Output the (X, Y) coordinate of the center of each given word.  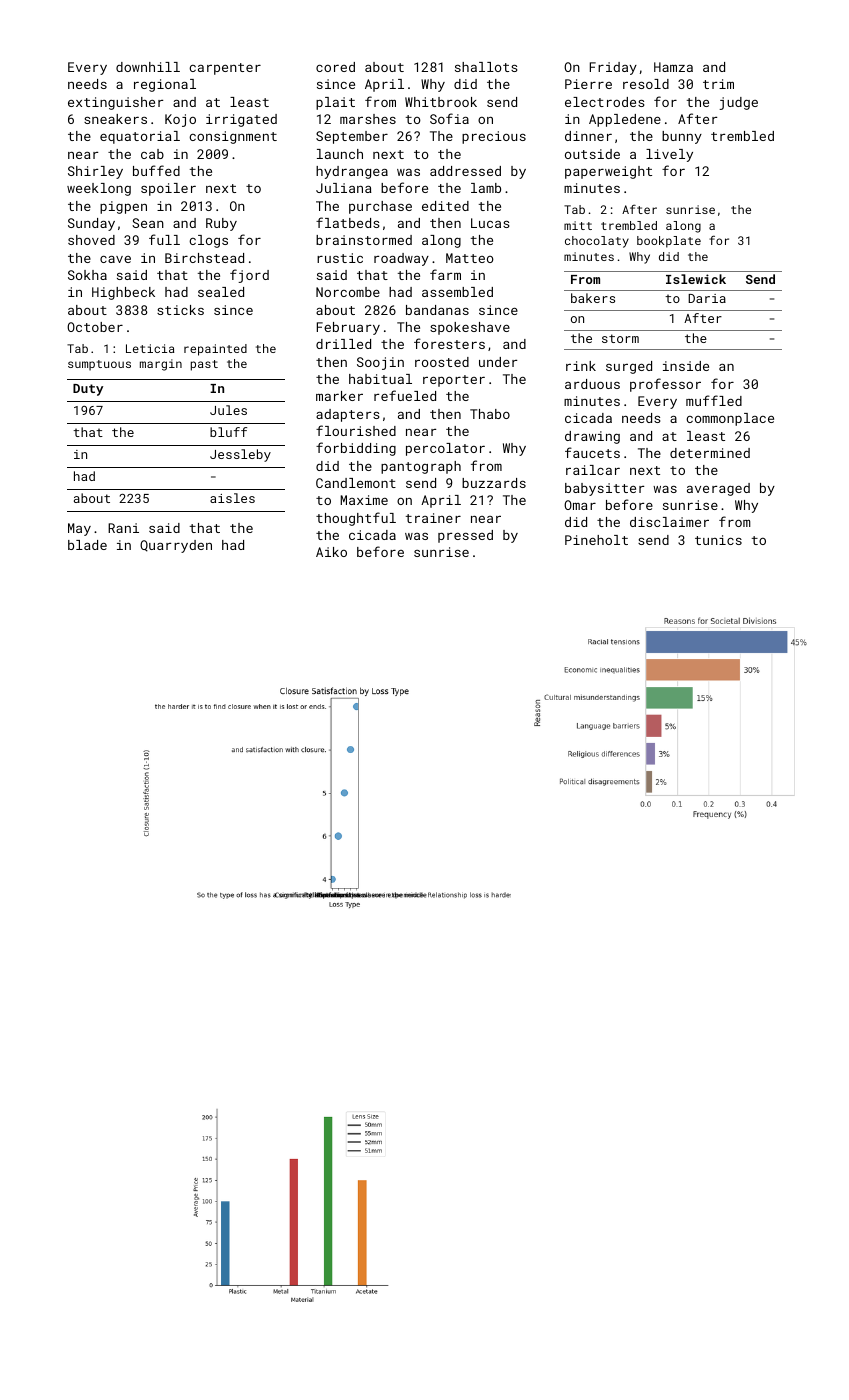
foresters (449, 343)
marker (339, 396)
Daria (707, 298)
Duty (88, 390)
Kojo (180, 120)
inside (686, 366)
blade (87, 545)
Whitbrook (441, 102)
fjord (249, 276)
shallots (486, 67)
